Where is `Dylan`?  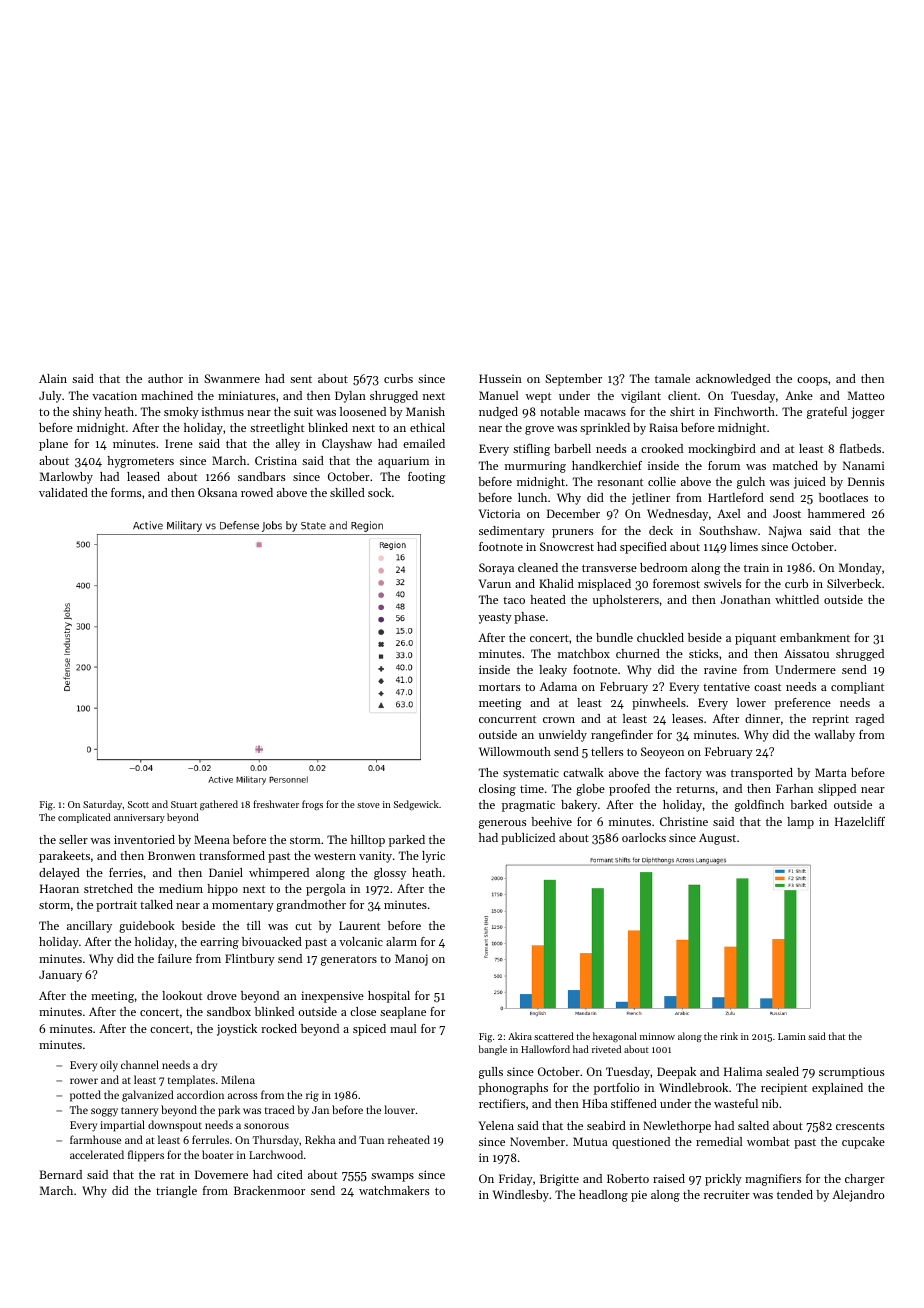
Dylan is located at coordinates (350, 397).
